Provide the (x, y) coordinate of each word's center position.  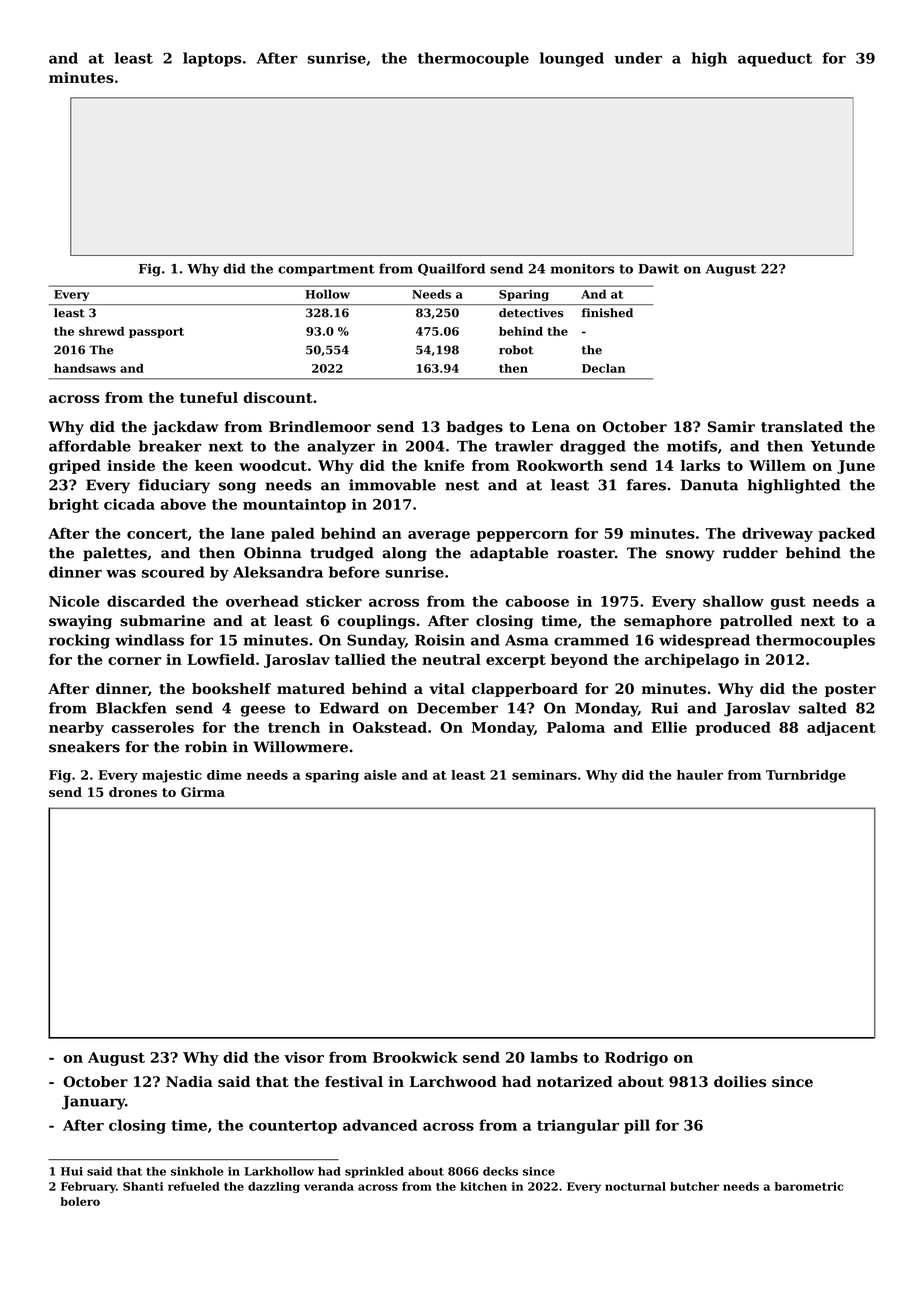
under (638, 58)
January (93, 1102)
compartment (326, 270)
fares (646, 485)
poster (850, 690)
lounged (572, 59)
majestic (172, 776)
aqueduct (775, 59)
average (439, 536)
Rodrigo (636, 1058)
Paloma (576, 727)
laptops (212, 59)
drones (133, 792)
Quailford (451, 269)
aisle (380, 775)
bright (74, 505)
